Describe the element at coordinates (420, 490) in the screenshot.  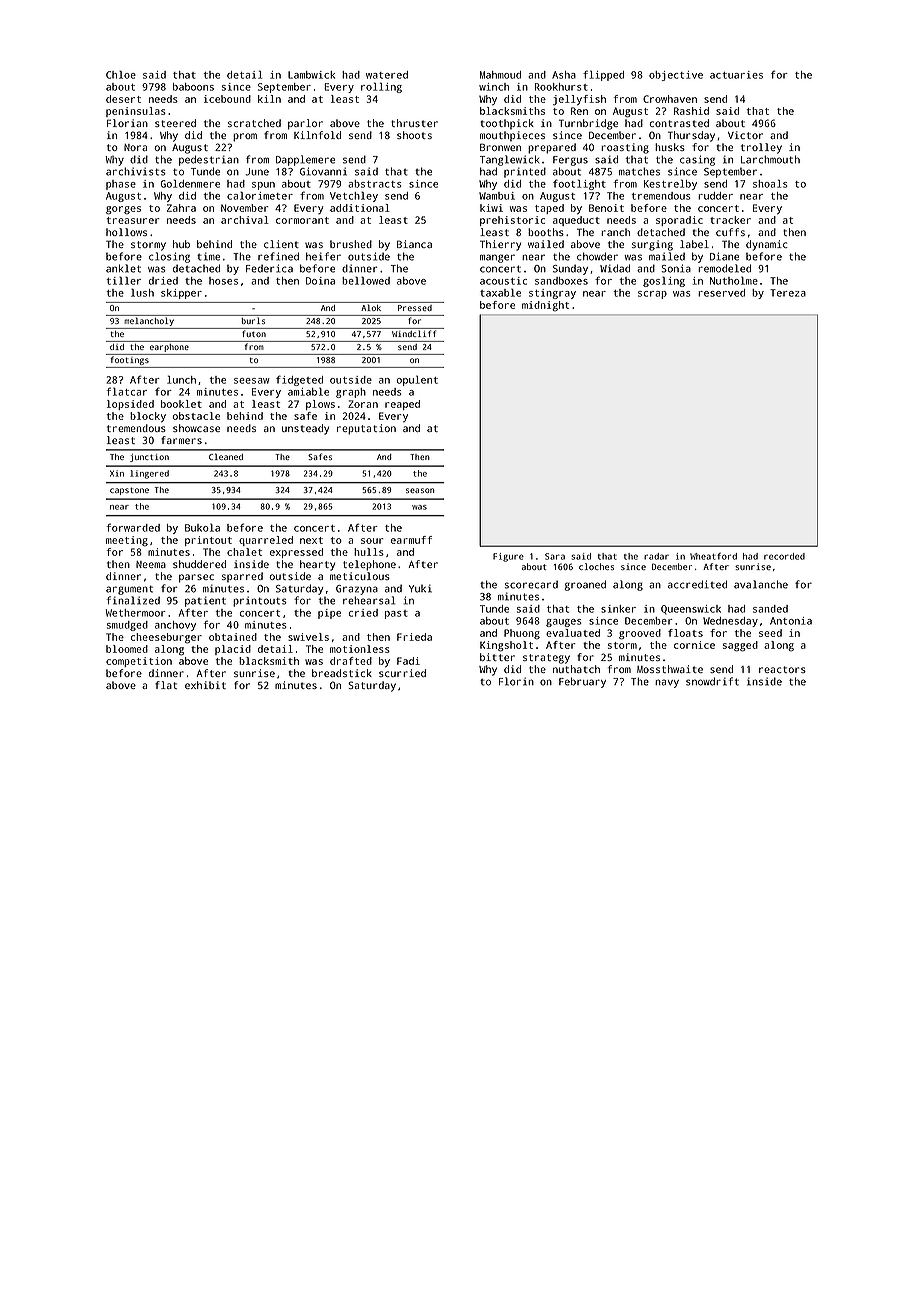
I see `season` at that location.
